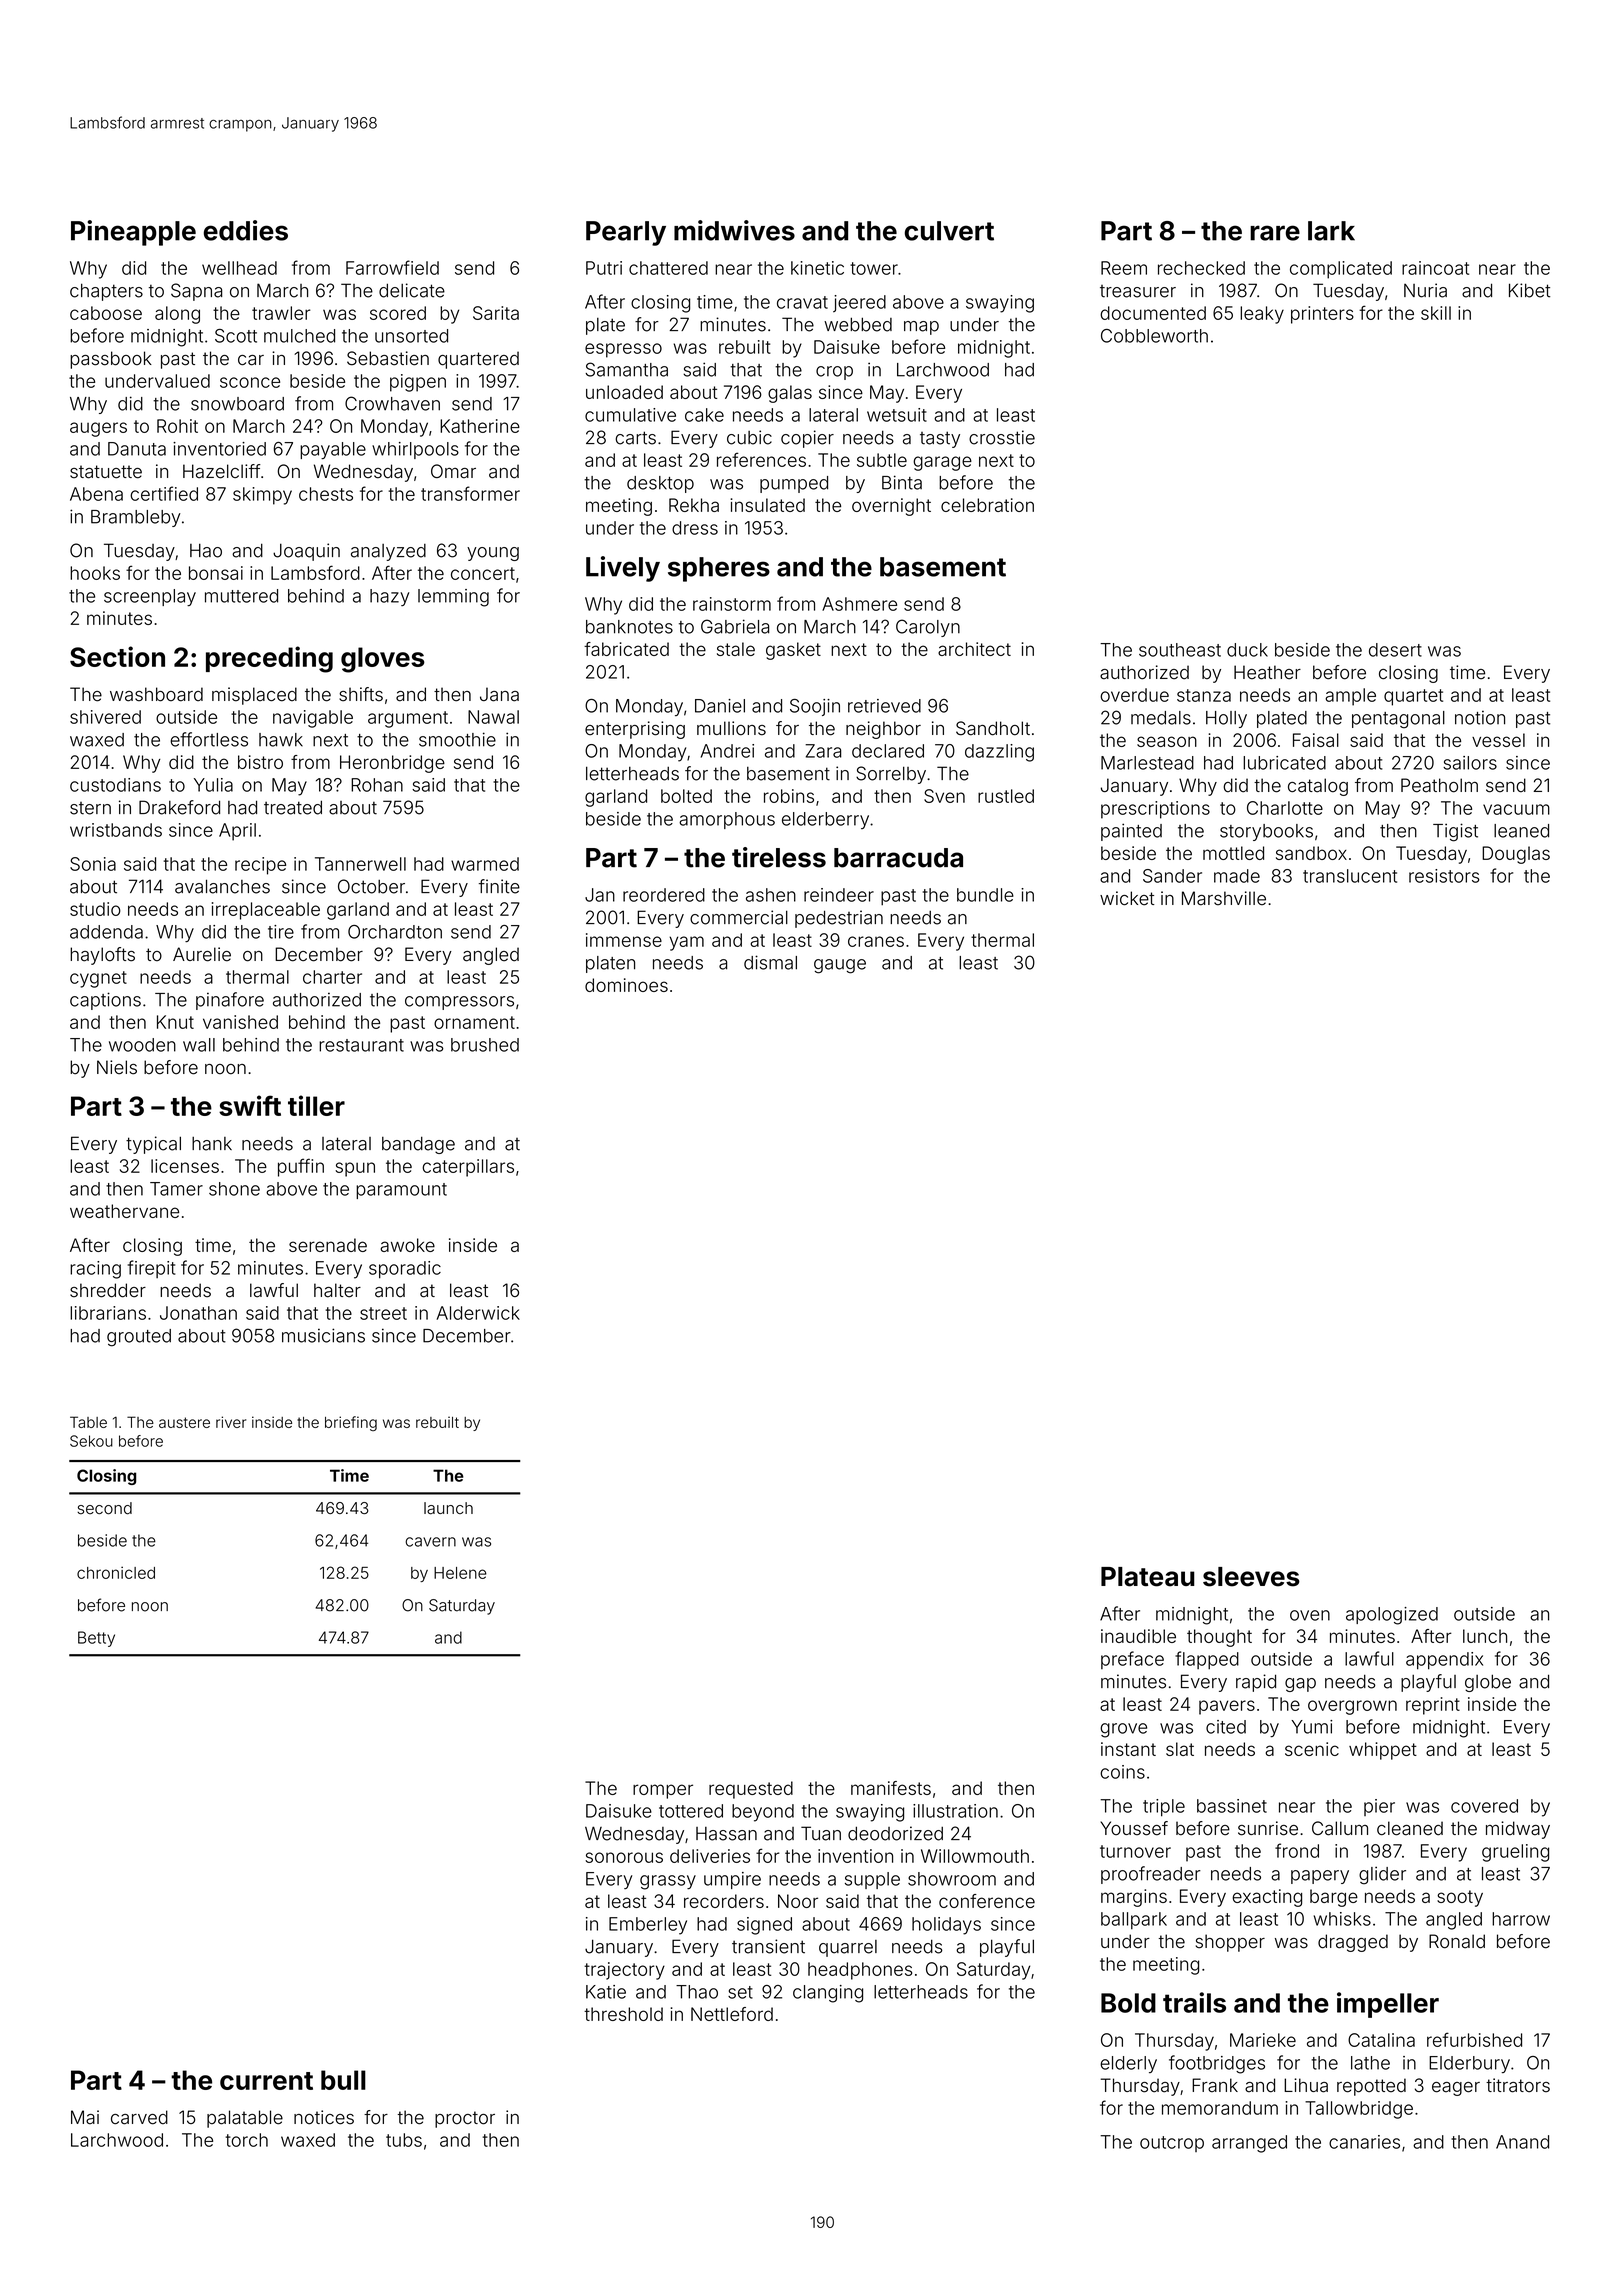 Image resolution: width=1620 pixels, height=2292 pixels. I want to click on lark, so click(1331, 231).
